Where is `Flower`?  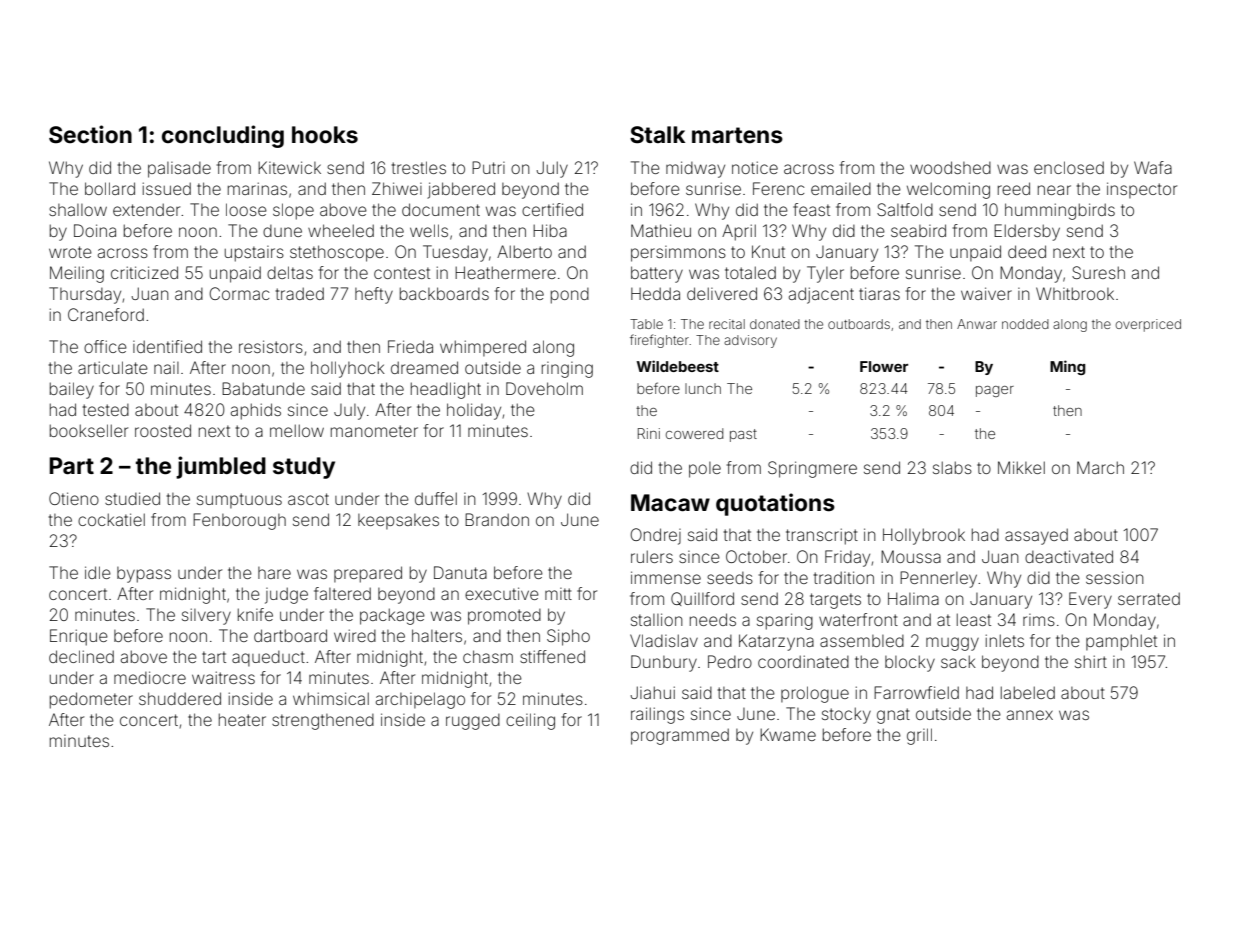
Flower is located at coordinates (884, 366).
